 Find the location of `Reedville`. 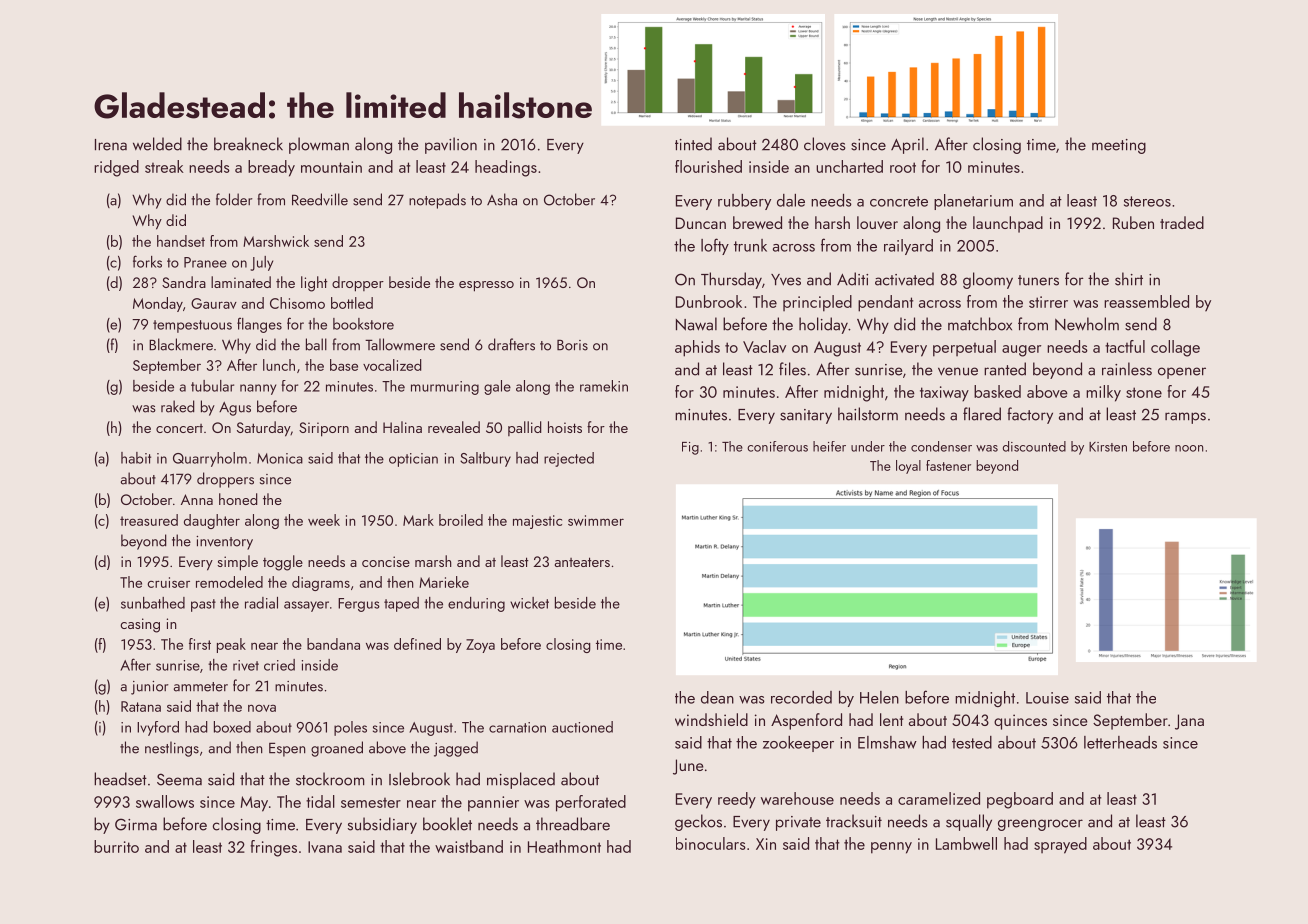

Reedville is located at coordinates (320, 199).
